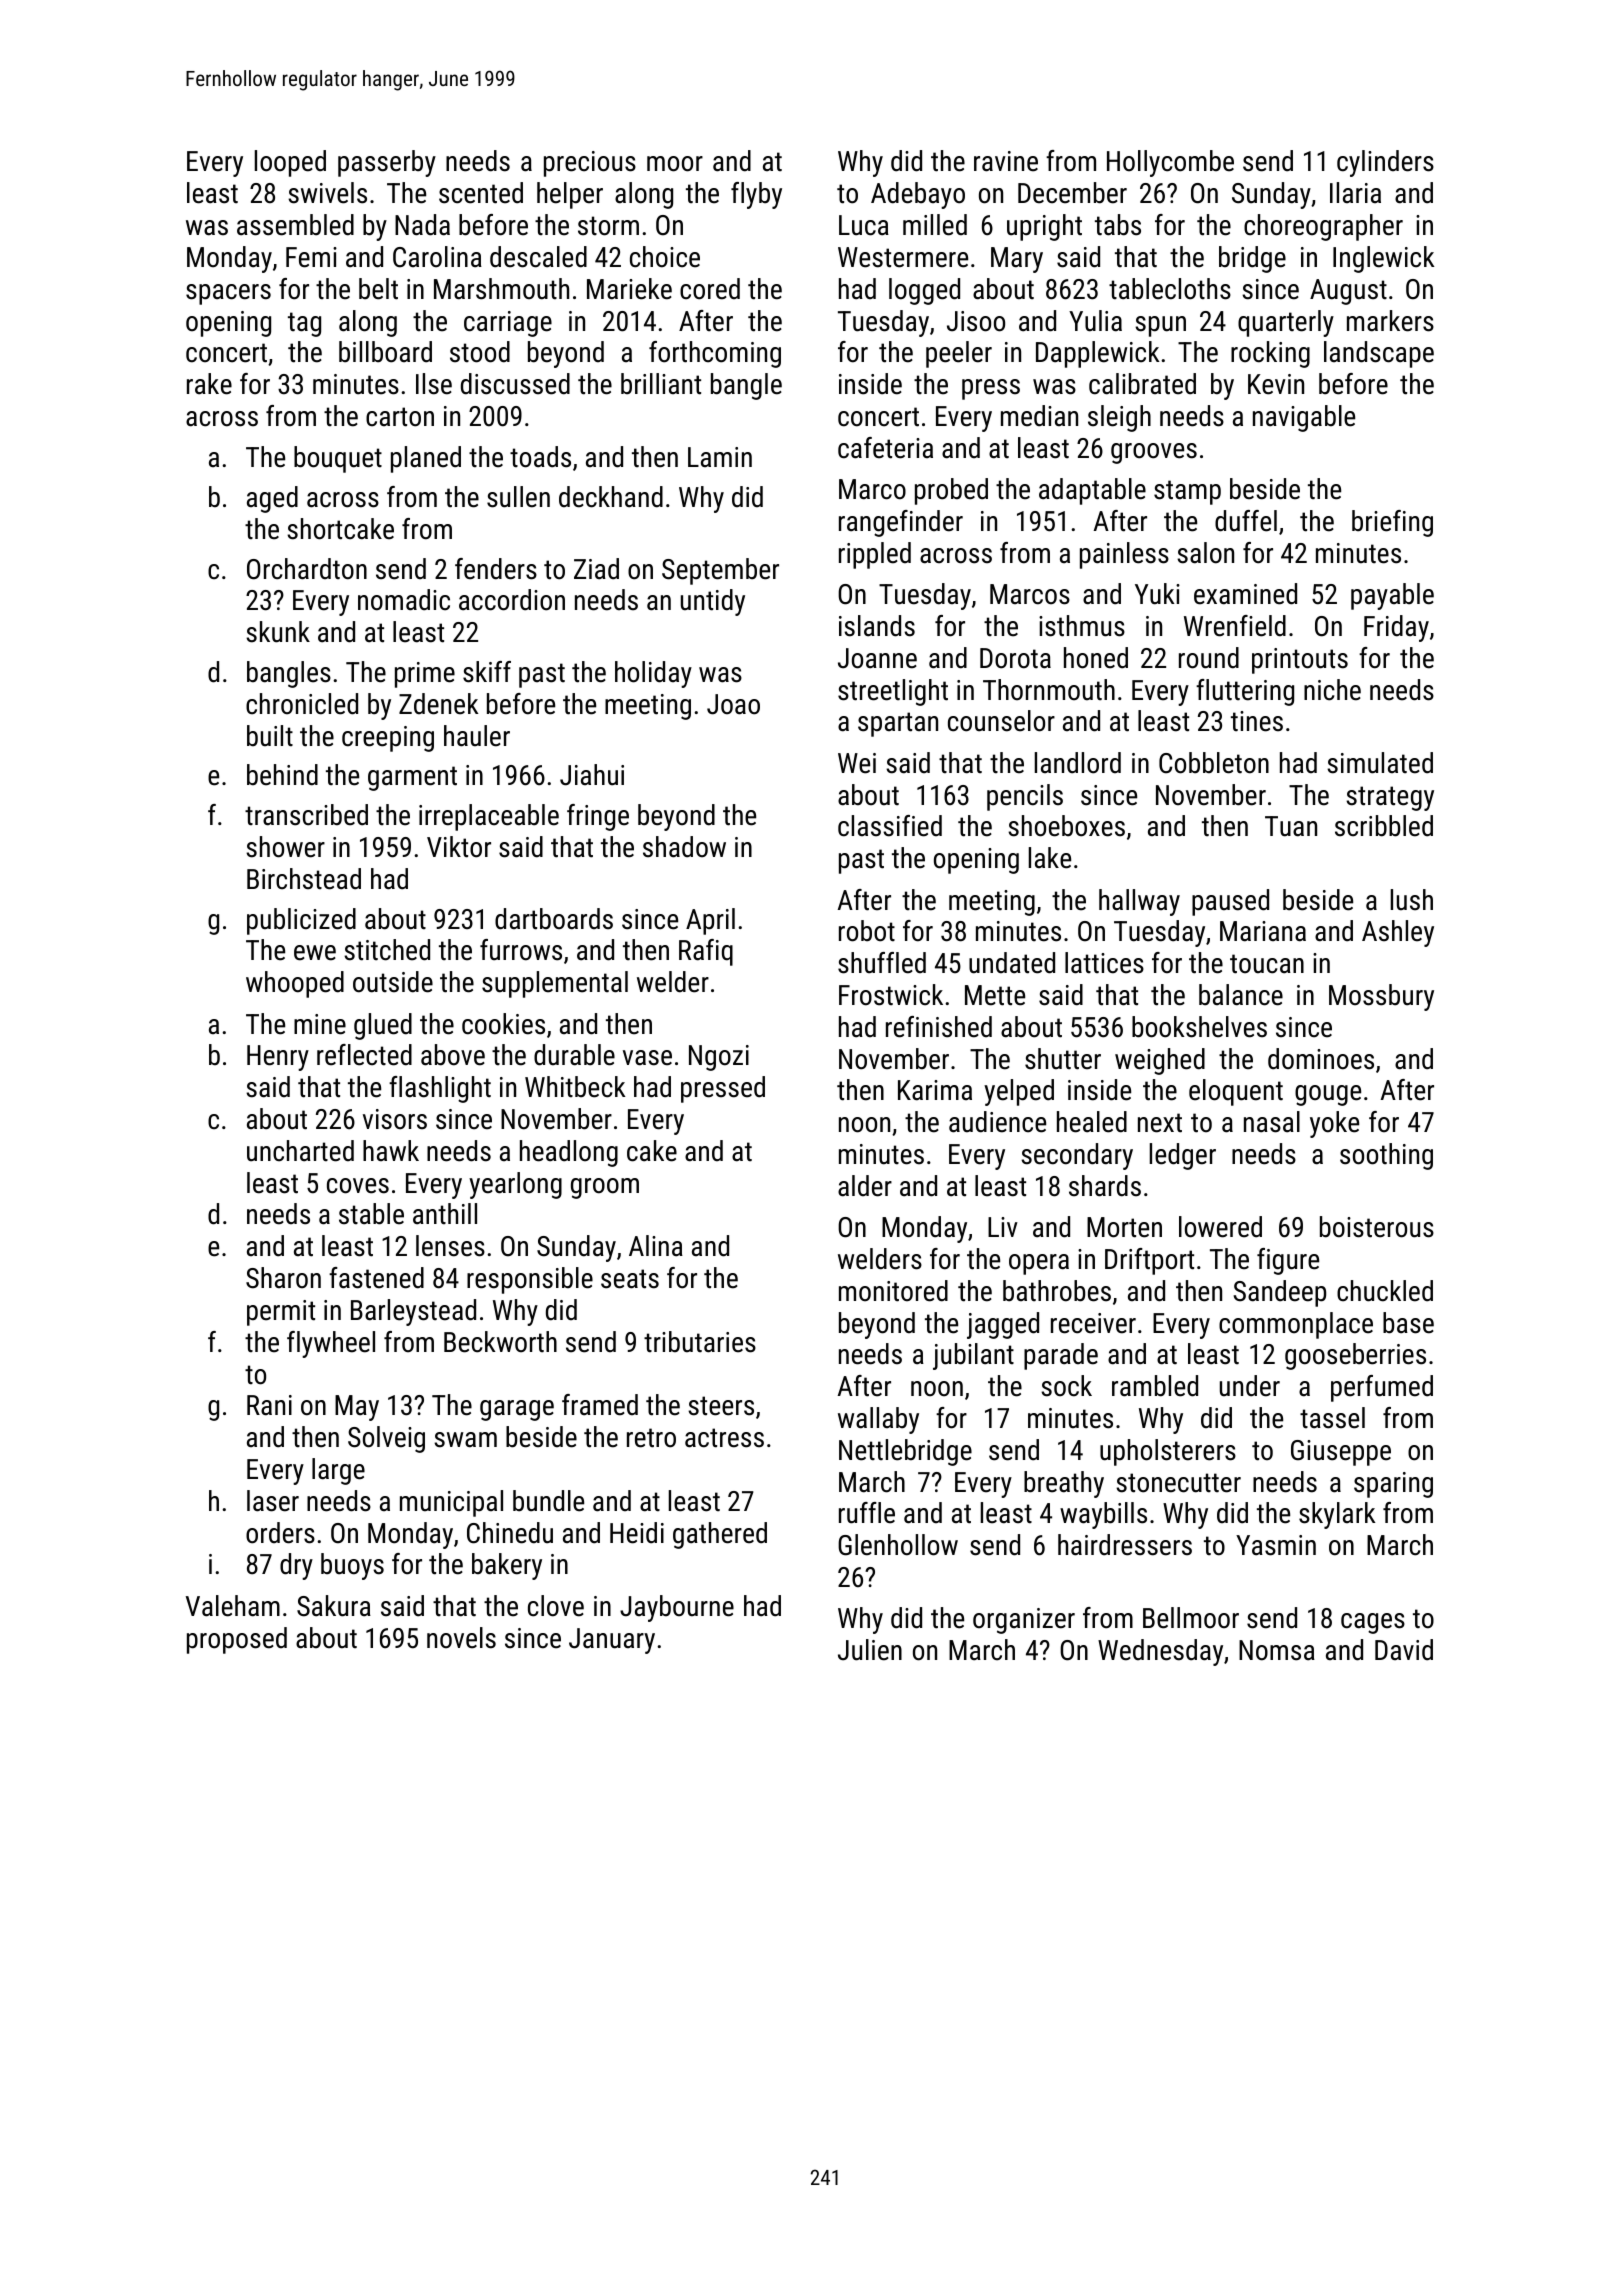  Describe the element at coordinates (237, 1640) in the image. I see `proposed` at that location.
